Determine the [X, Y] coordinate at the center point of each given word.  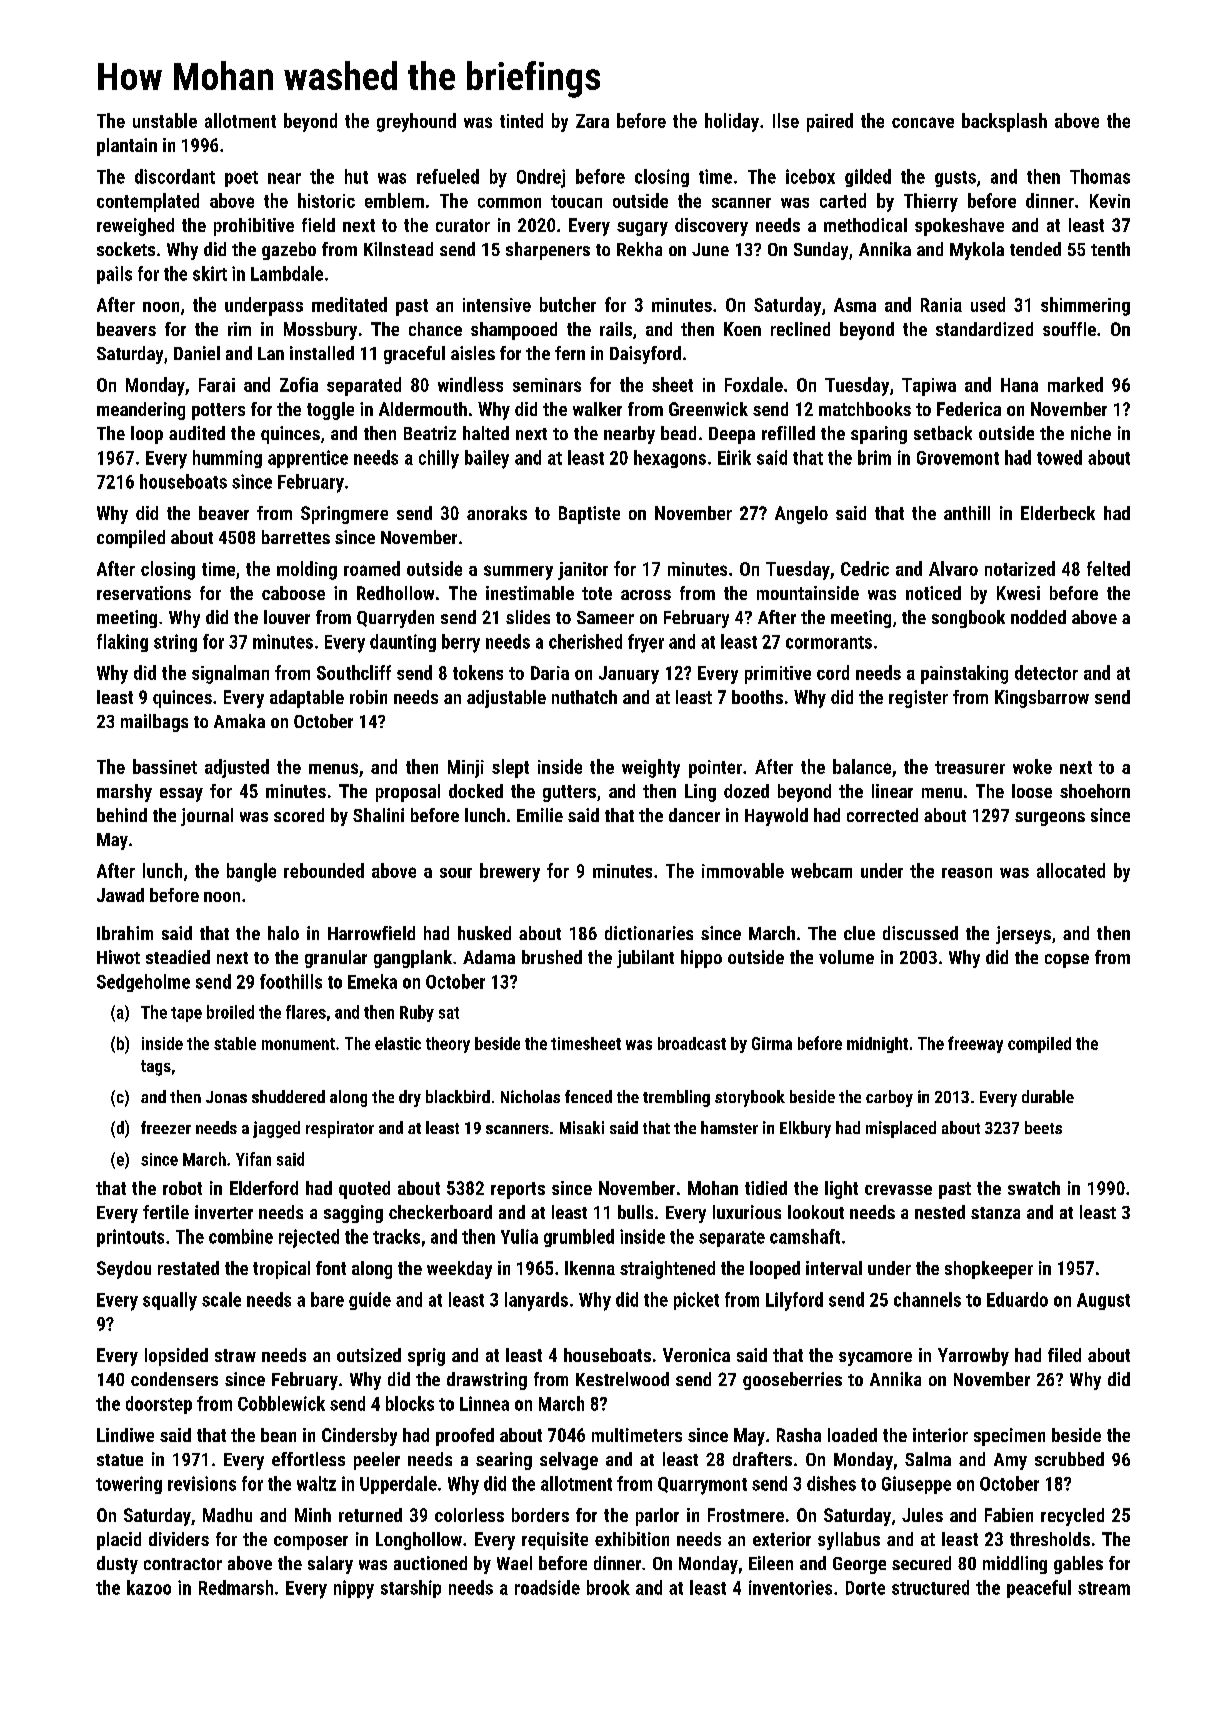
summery [518, 572]
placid [119, 1541]
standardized [984, 329]
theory [448, 1045]
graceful [414, 355]
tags [156, 1068]
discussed [920, 933]
